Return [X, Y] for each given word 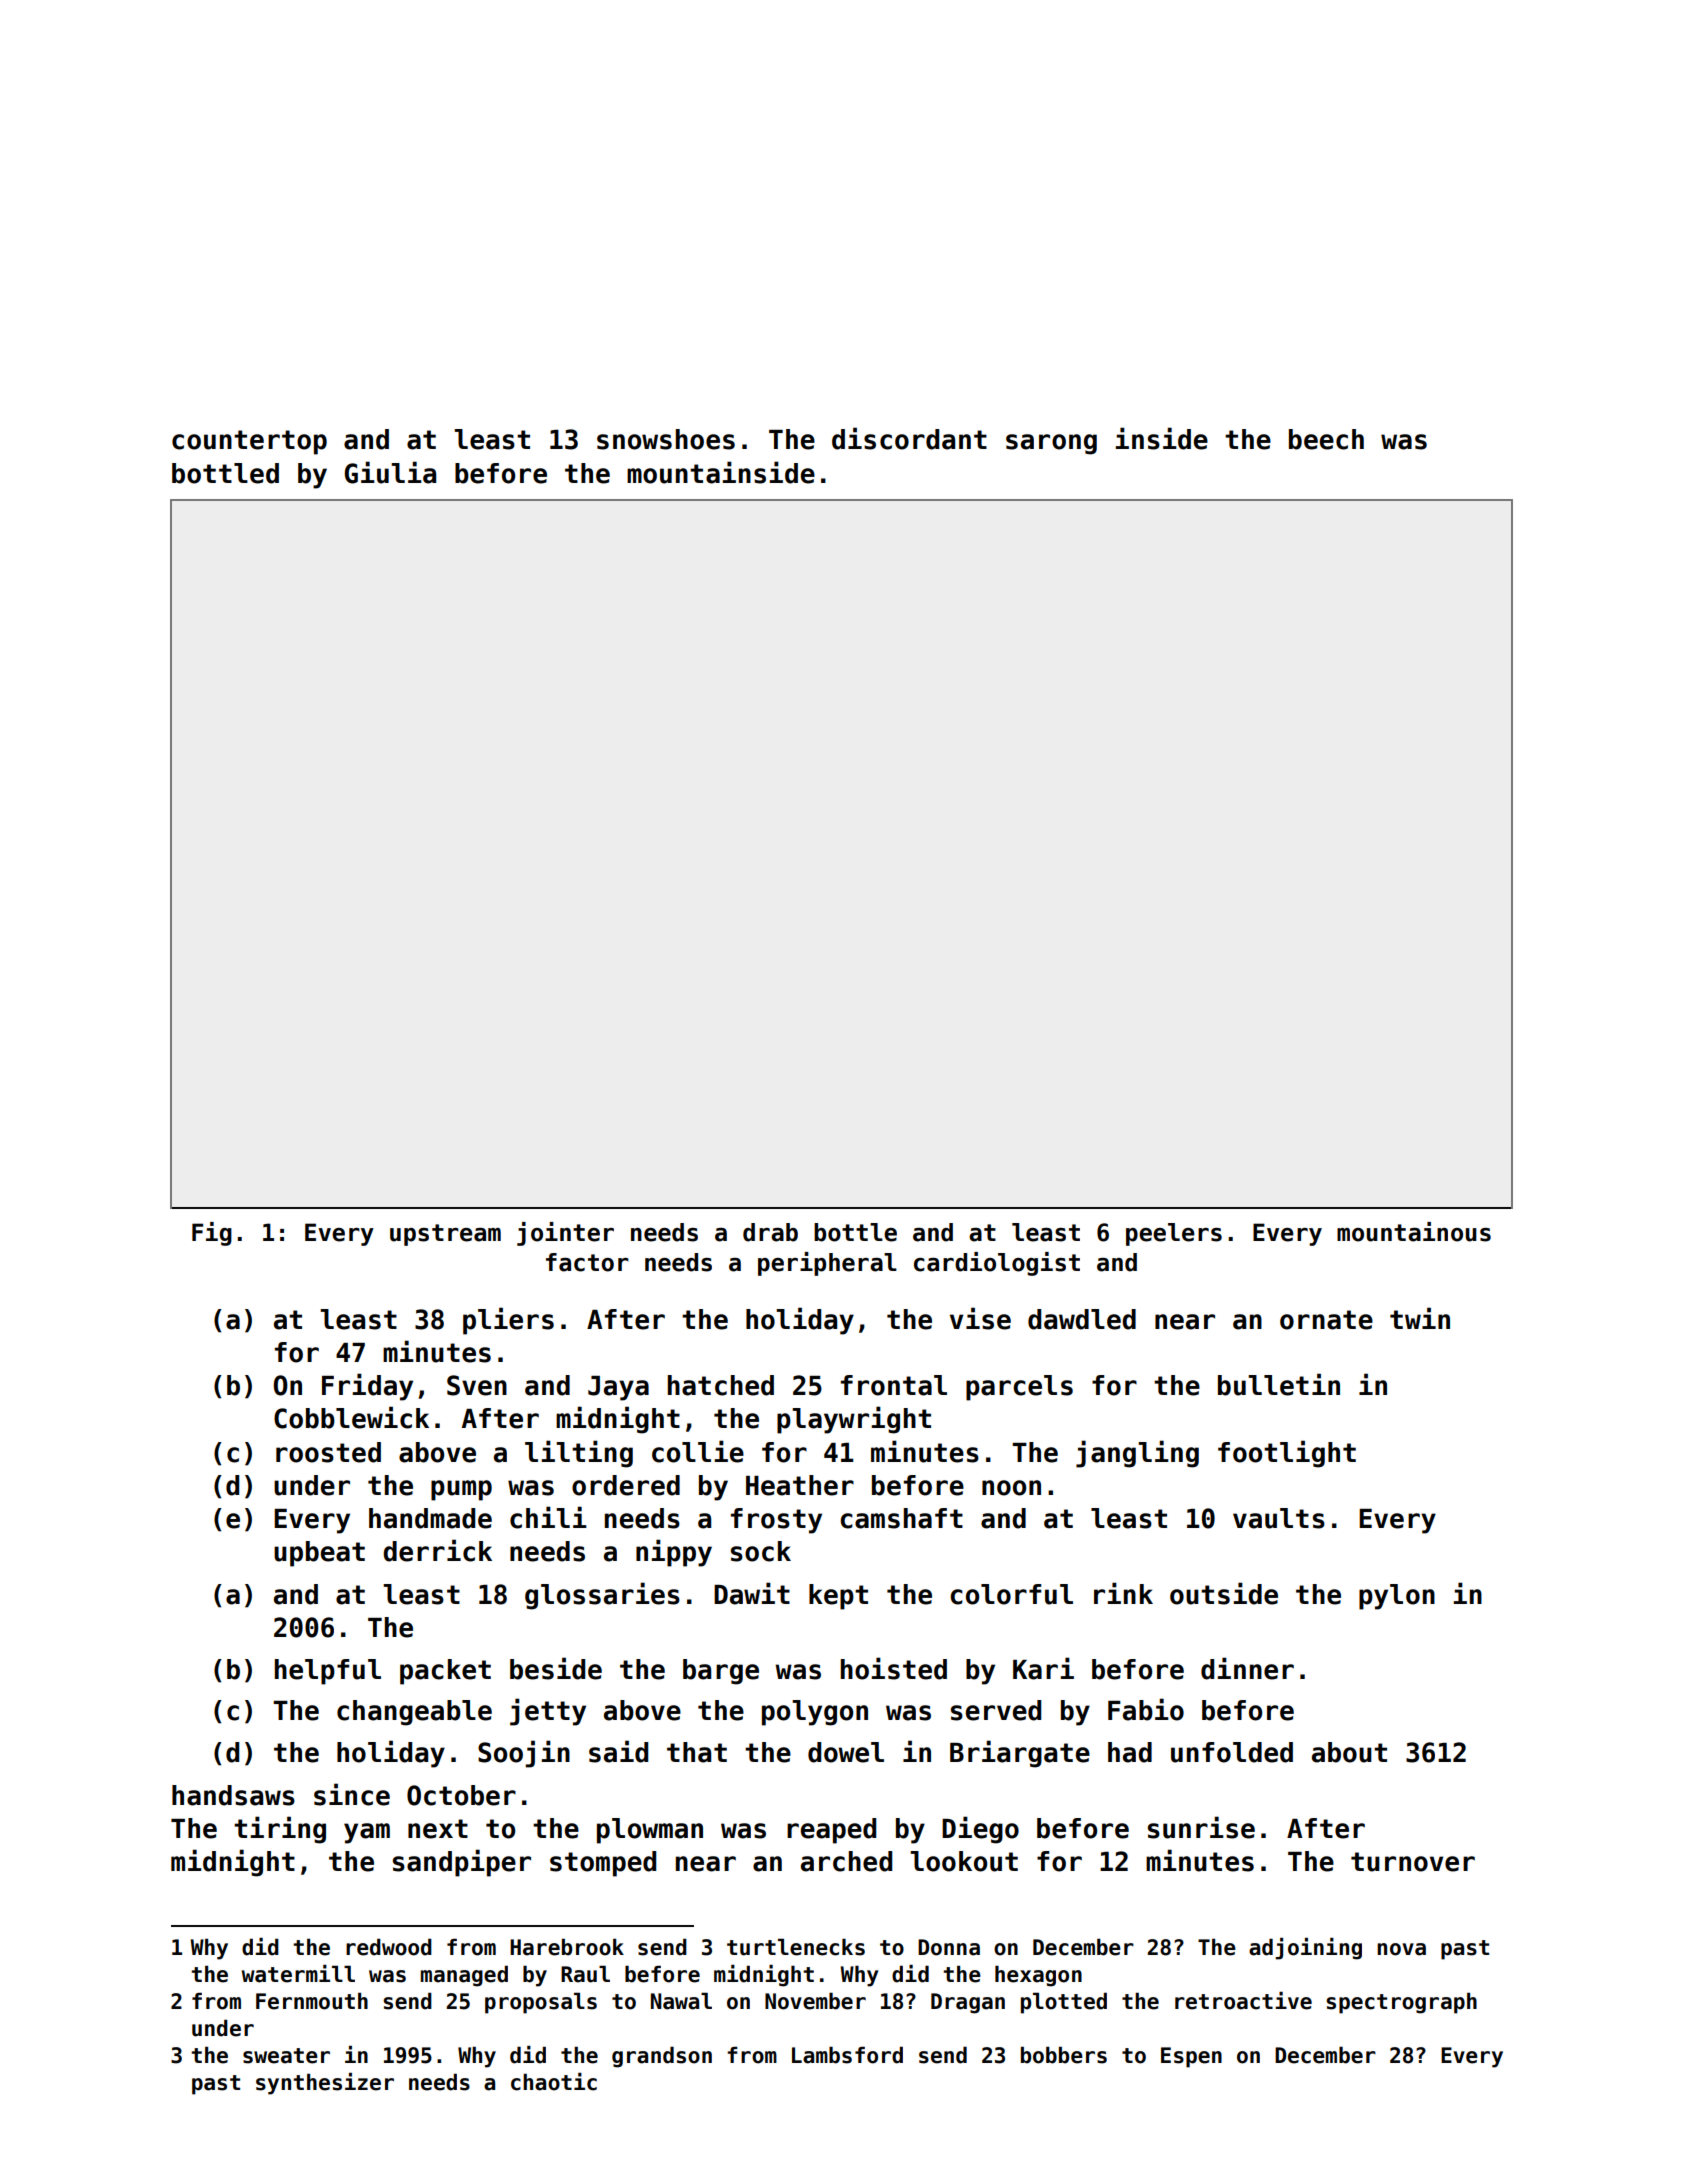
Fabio [1146, 1709]
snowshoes [666, 439]
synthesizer [325, 2084]
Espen [1191, 2057]
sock [761, 1551]
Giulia [390, 472]
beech [1326, 439]
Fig [212, 1234]
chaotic [554, 2082]
